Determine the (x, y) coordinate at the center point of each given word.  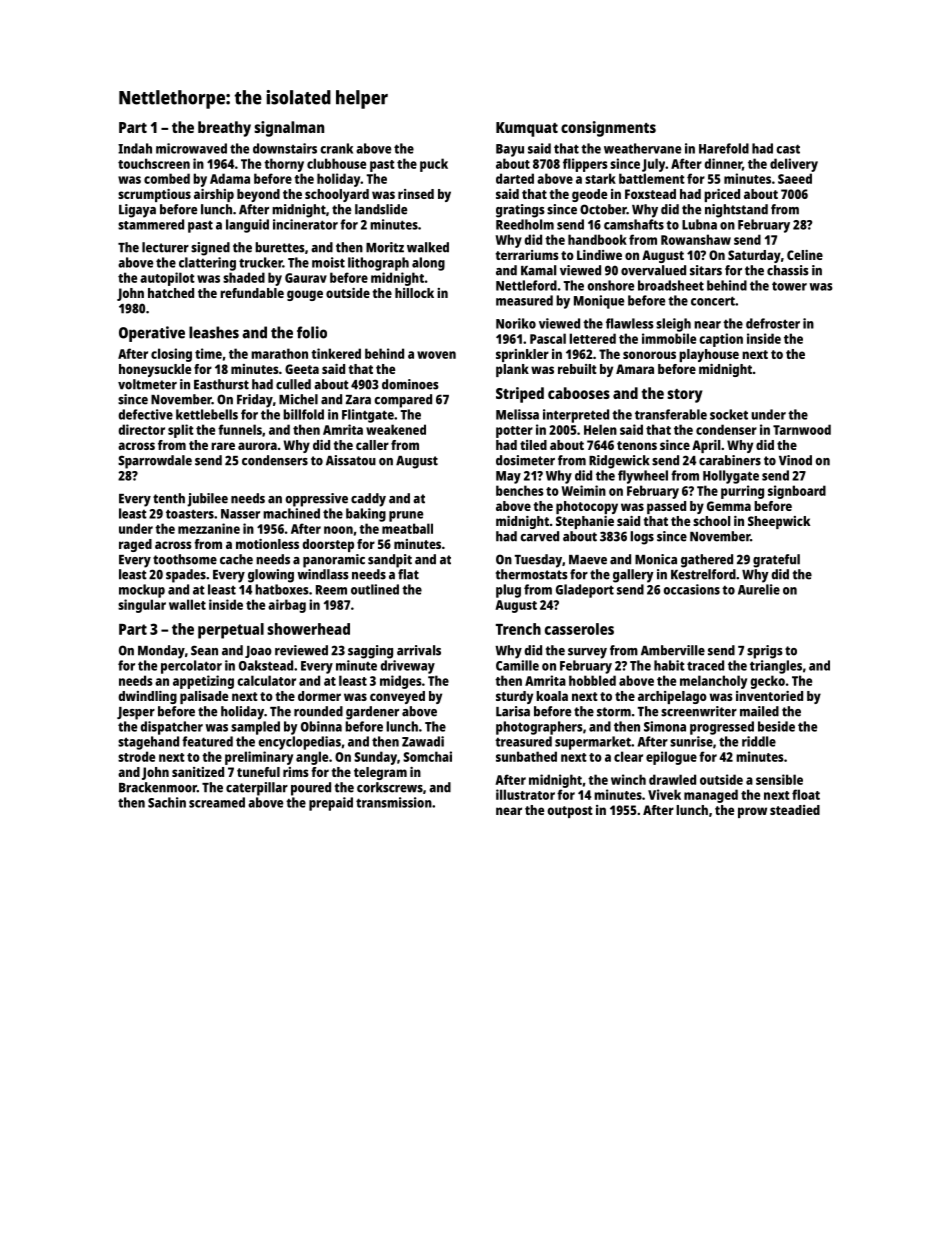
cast (788, 149)
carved (539, 536)
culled (293, 384)
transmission (394, 802)
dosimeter (525, 460)
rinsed (416, 194)
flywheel (643, 477)
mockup (142, 591)
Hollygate (731, 477)
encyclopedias (300, 743)
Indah (135, 148)
